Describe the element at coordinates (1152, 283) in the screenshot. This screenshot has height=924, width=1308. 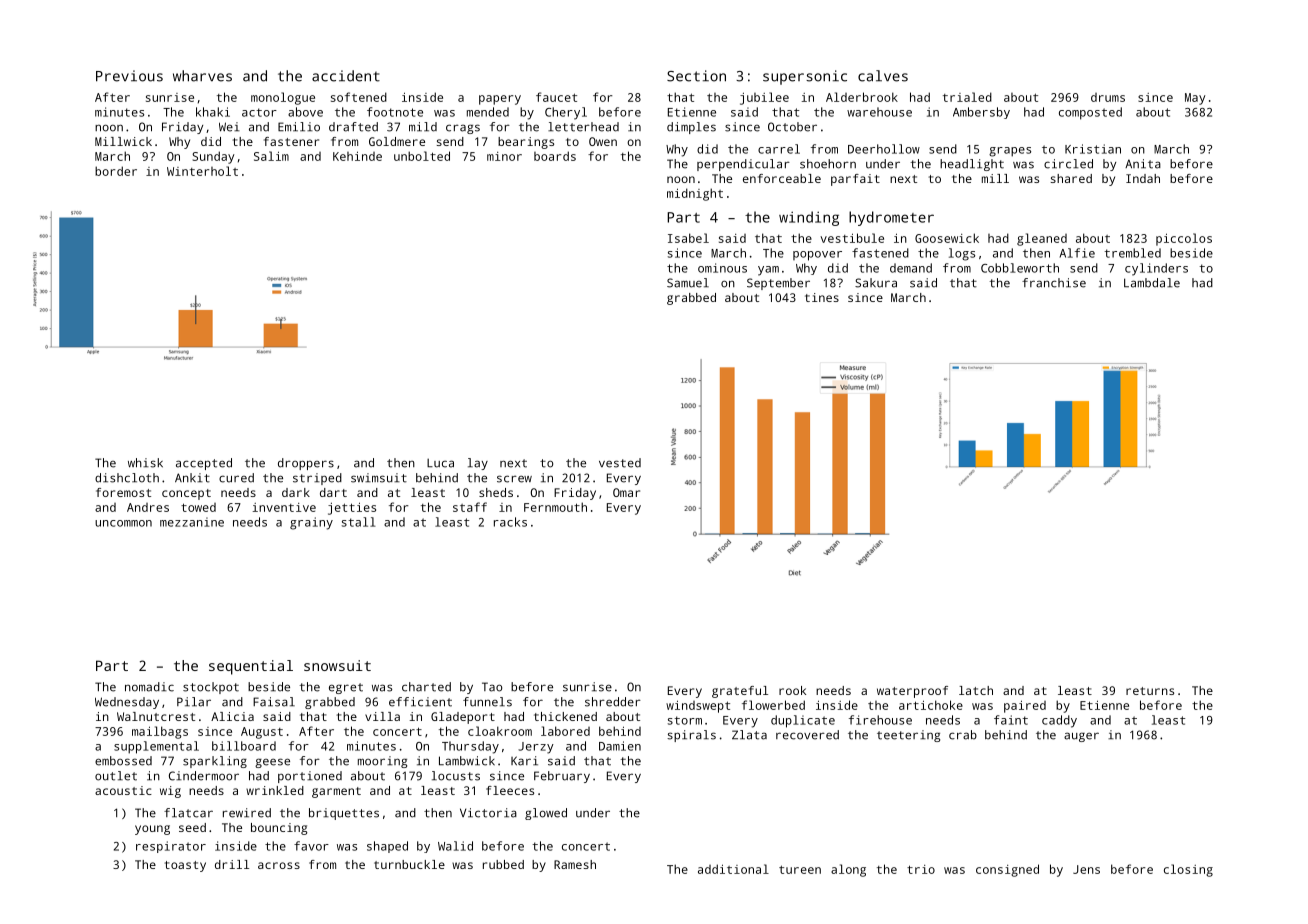
I see `Lambdale` at that location.
